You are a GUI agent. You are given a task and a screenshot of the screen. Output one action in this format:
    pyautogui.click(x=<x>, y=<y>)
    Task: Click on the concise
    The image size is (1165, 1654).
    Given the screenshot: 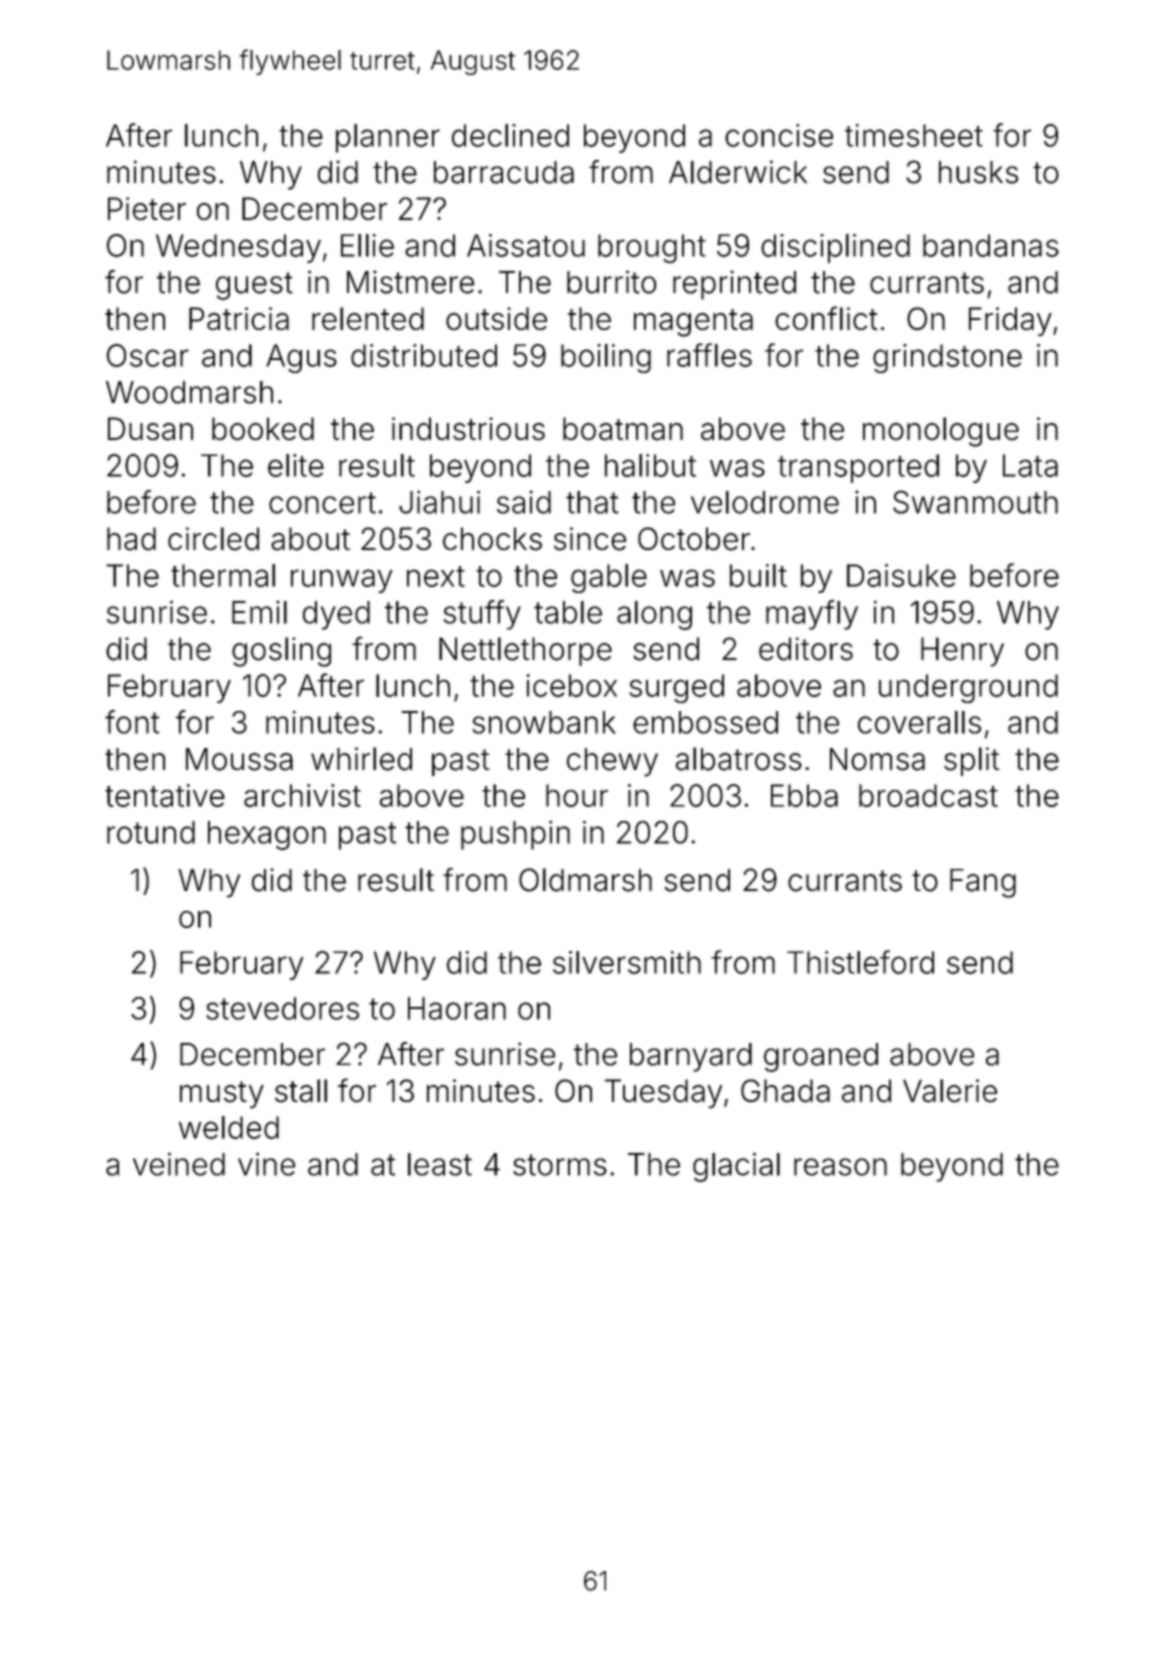 What is the action you would take?
    pyautogui.click(x=779, y=135)
